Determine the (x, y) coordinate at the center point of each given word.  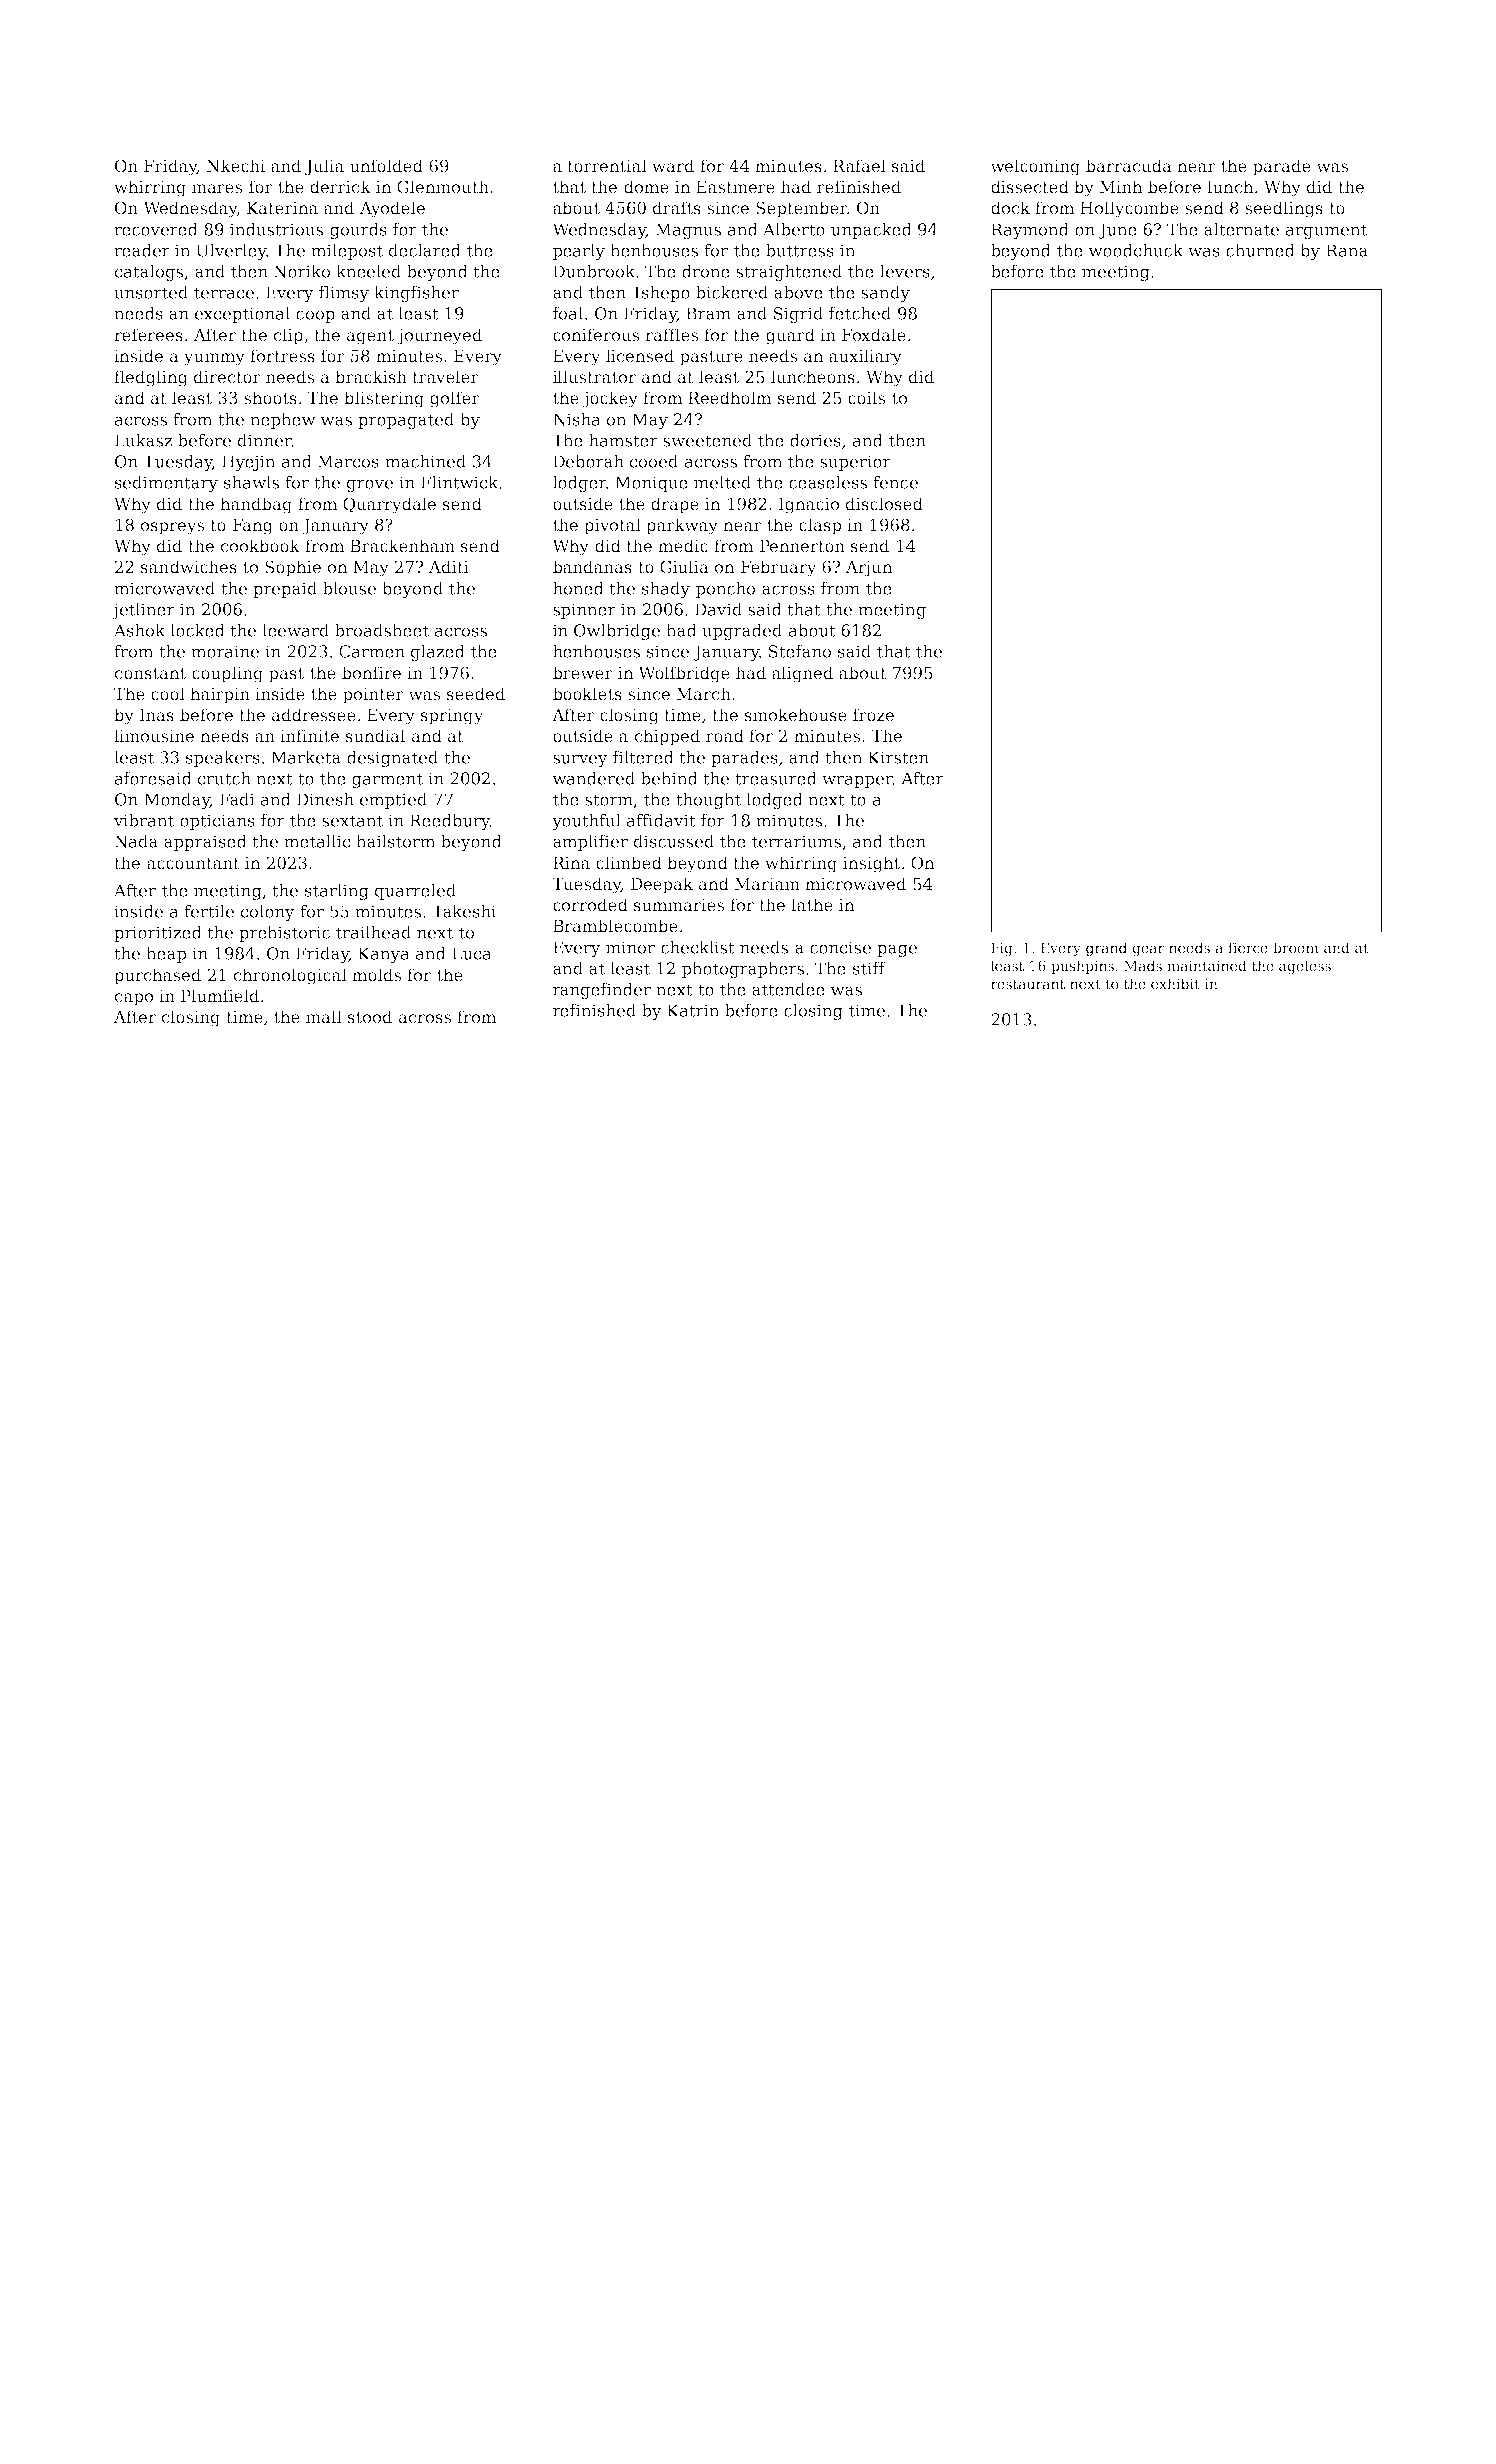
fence (895, 482)
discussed (674, 841)
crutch (224, 778)
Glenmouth (443, 187)
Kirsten (898, 757)
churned (1260, 250)
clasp (820, 526)
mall (324, 1017)
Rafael (859, 166)
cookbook (260, 546)
